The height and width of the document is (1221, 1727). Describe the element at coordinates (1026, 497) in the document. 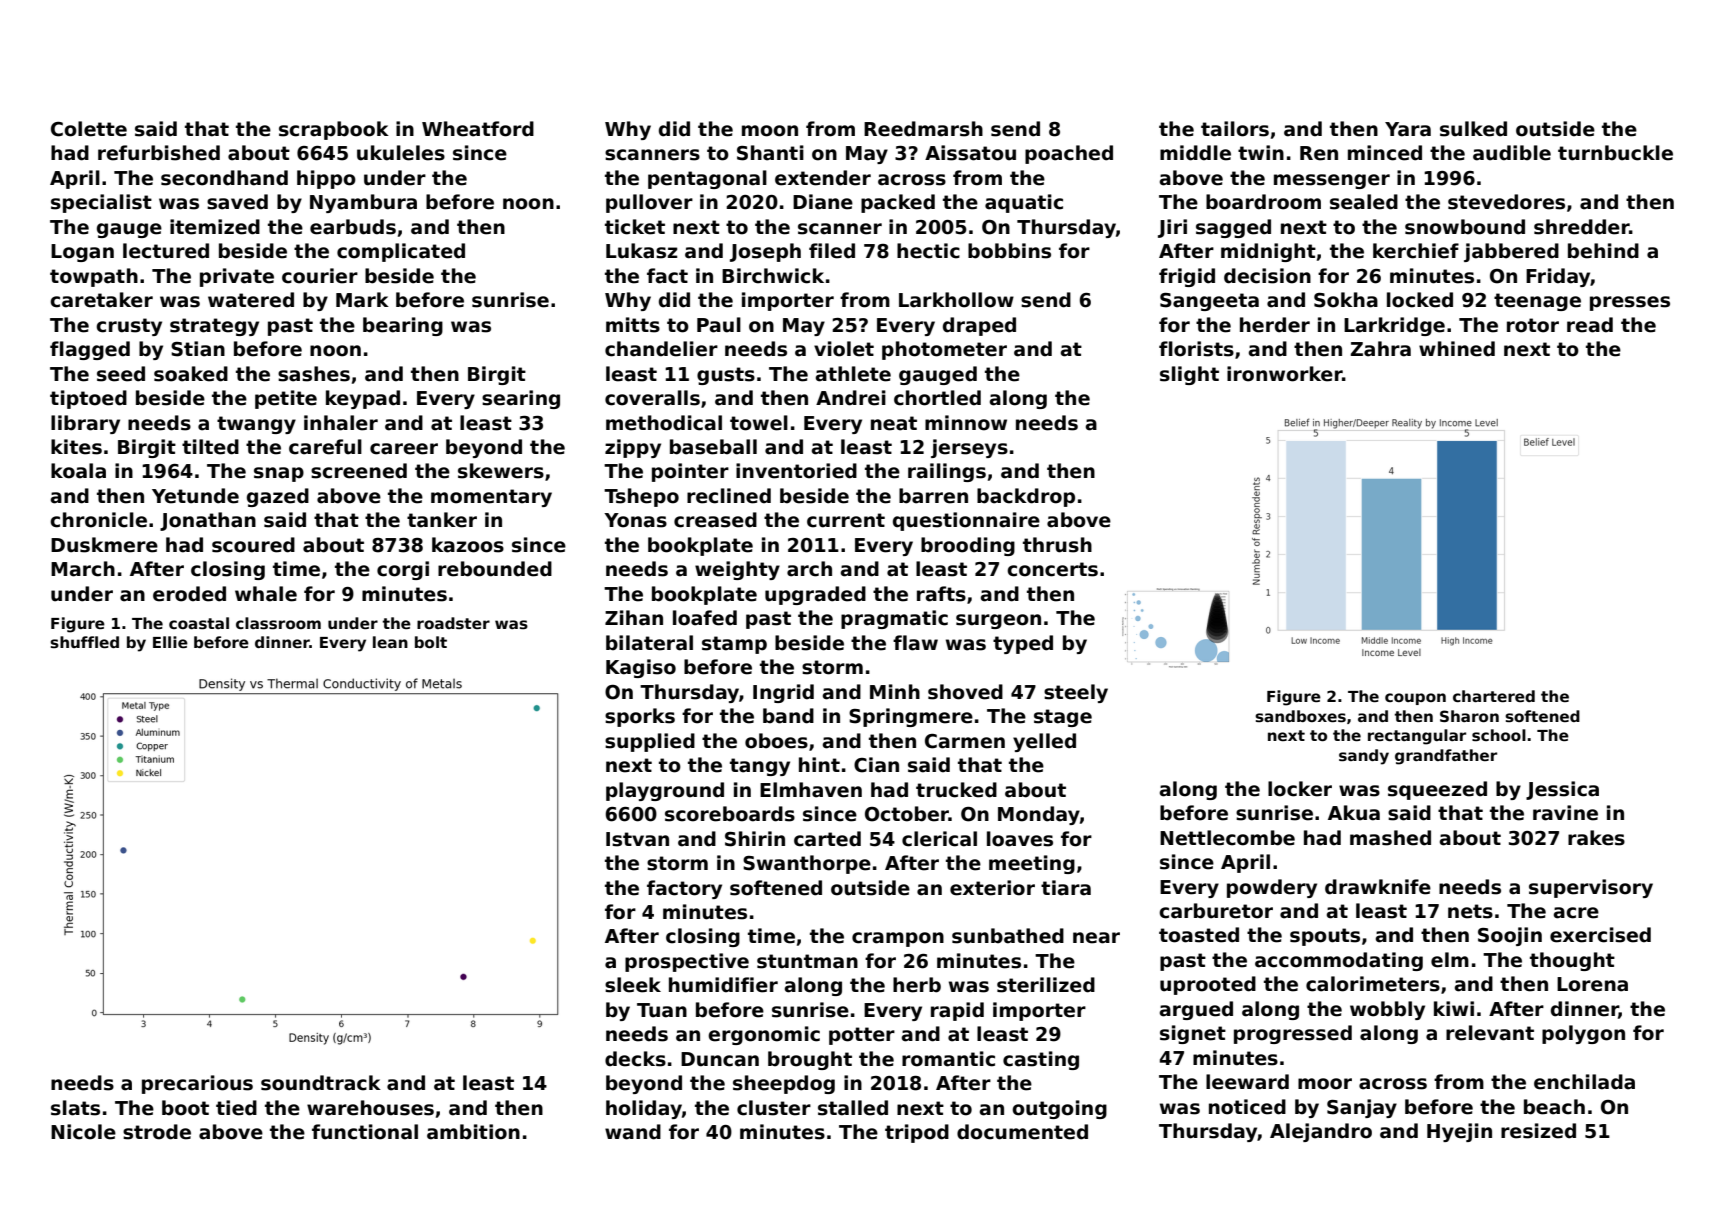

I see `backdrop` at that location.
